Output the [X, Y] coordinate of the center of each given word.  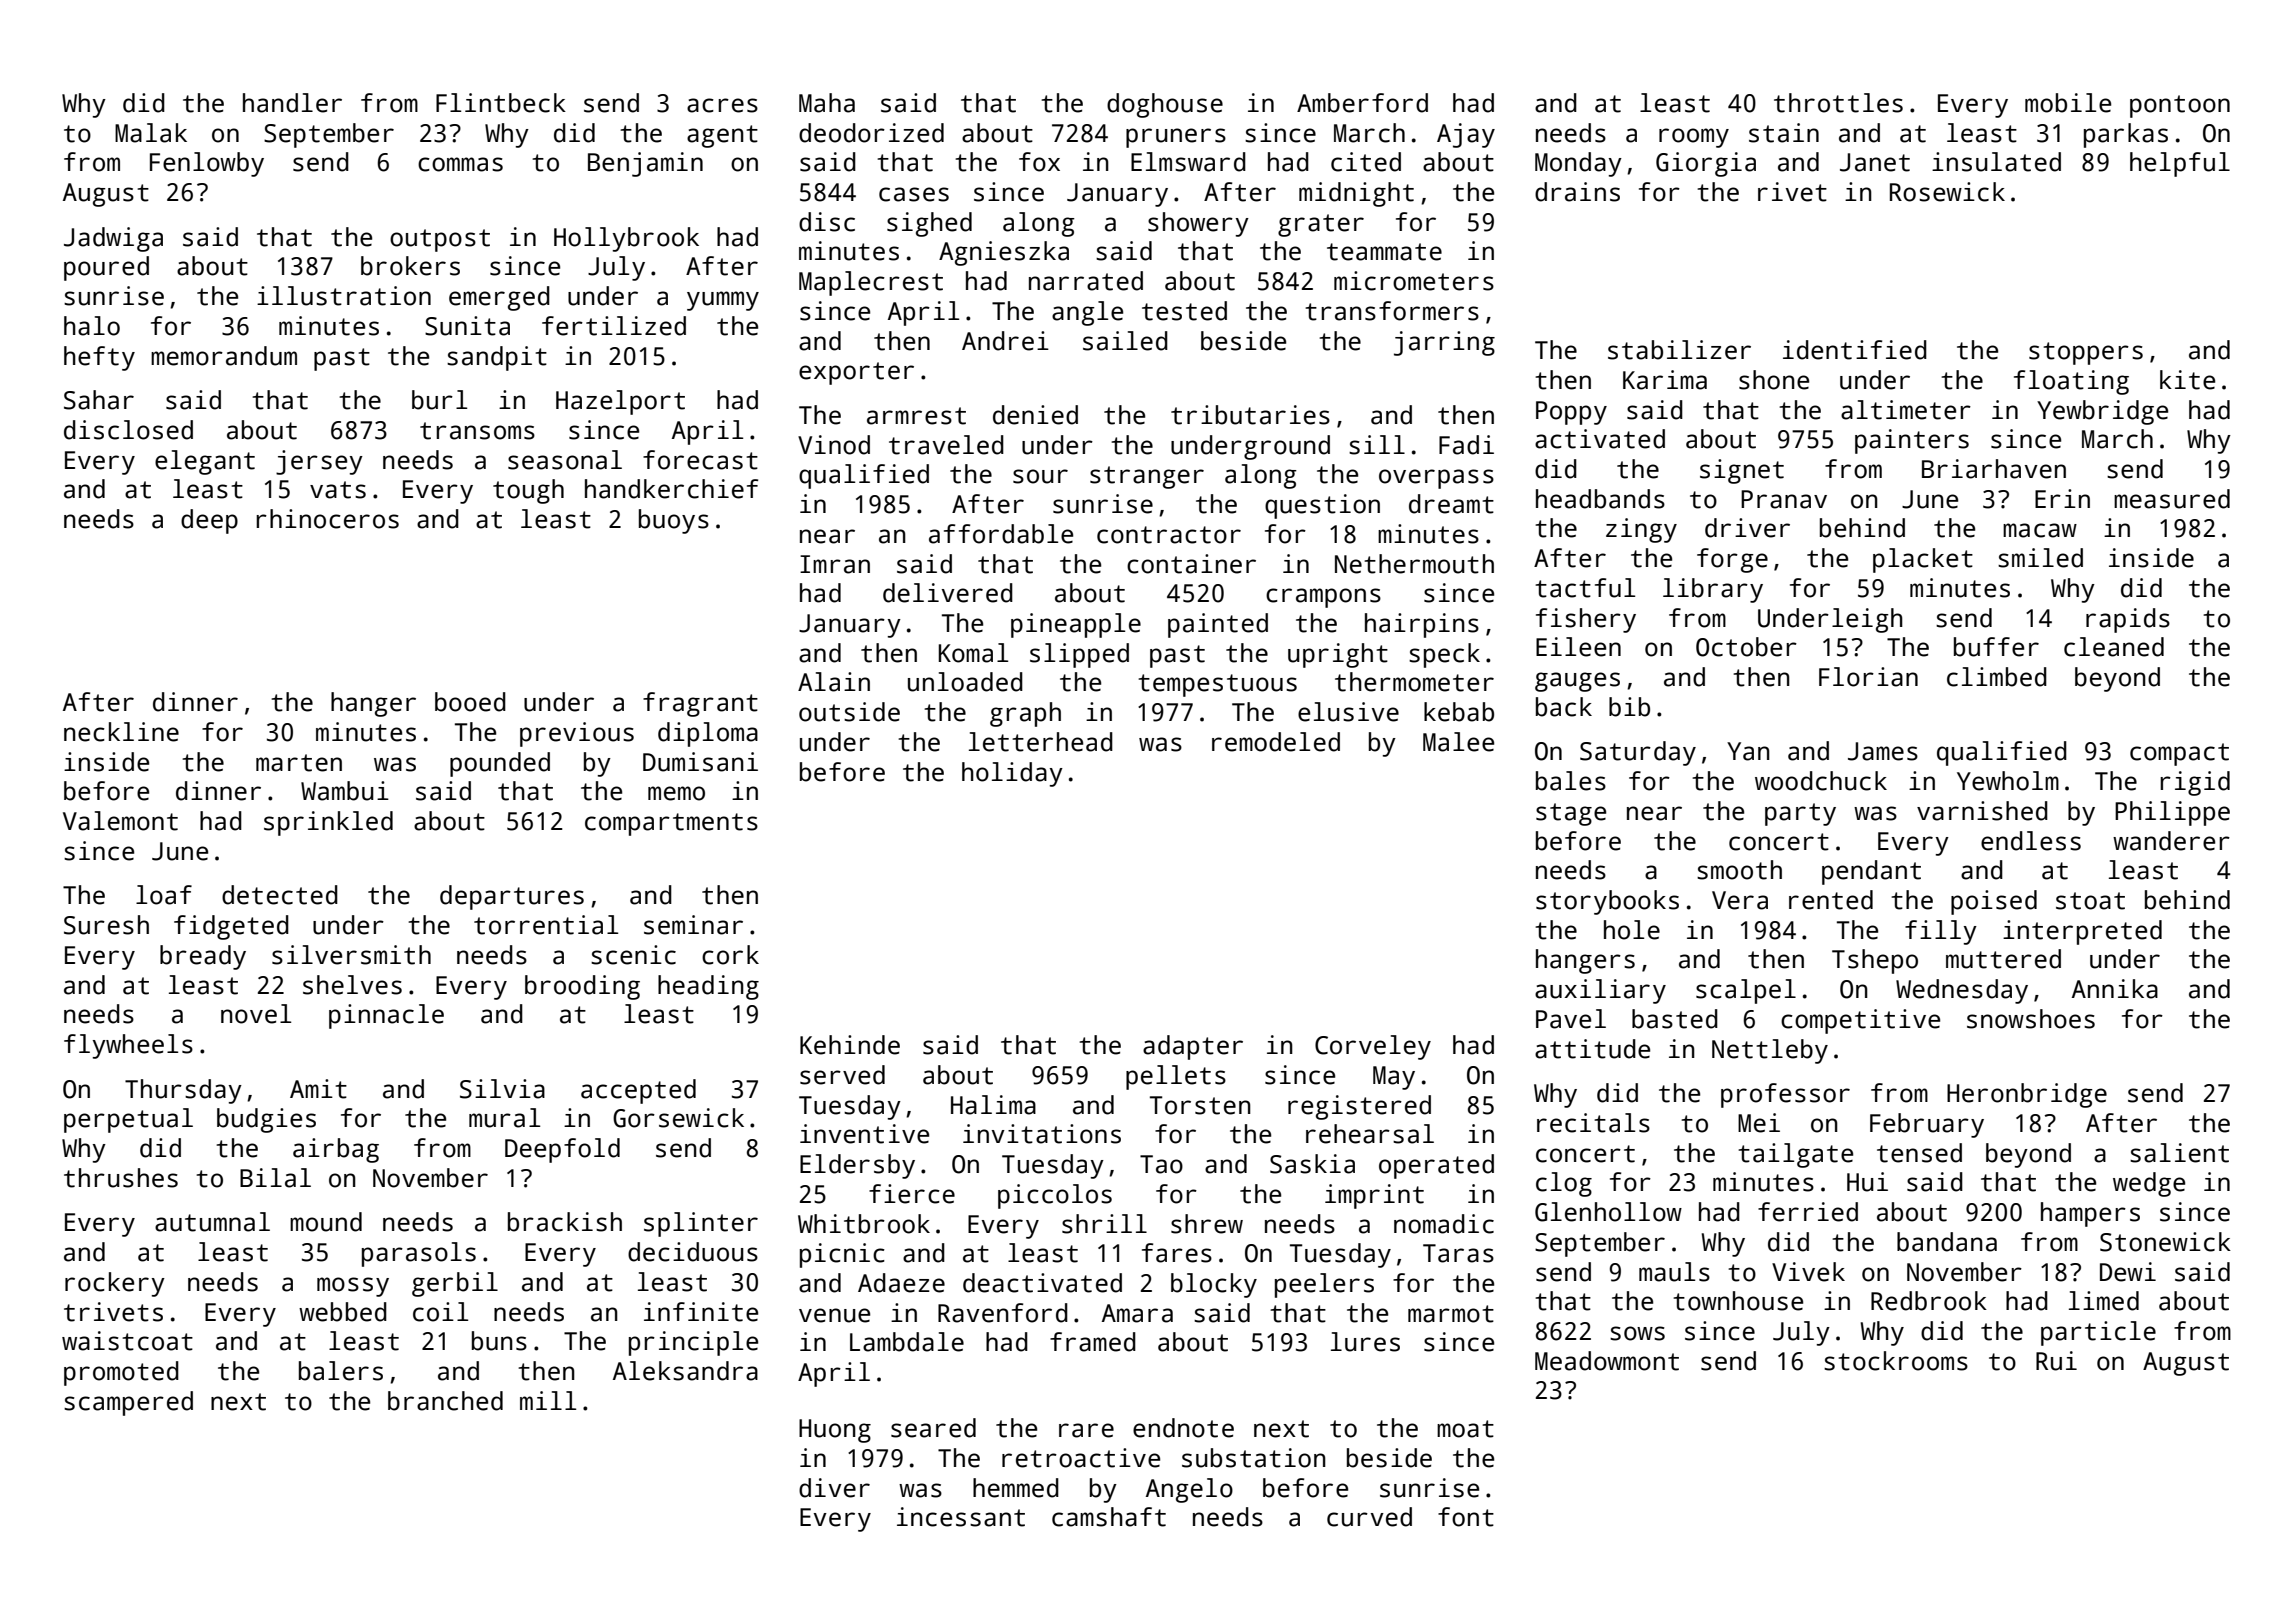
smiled [2040, 558]
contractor [1169, 535]
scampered [128, 1403]
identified [1855, 350]
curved [1369, 1517]
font [1466, 1517]
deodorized [871, 133]
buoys [674, 521]
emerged [499, 298]
